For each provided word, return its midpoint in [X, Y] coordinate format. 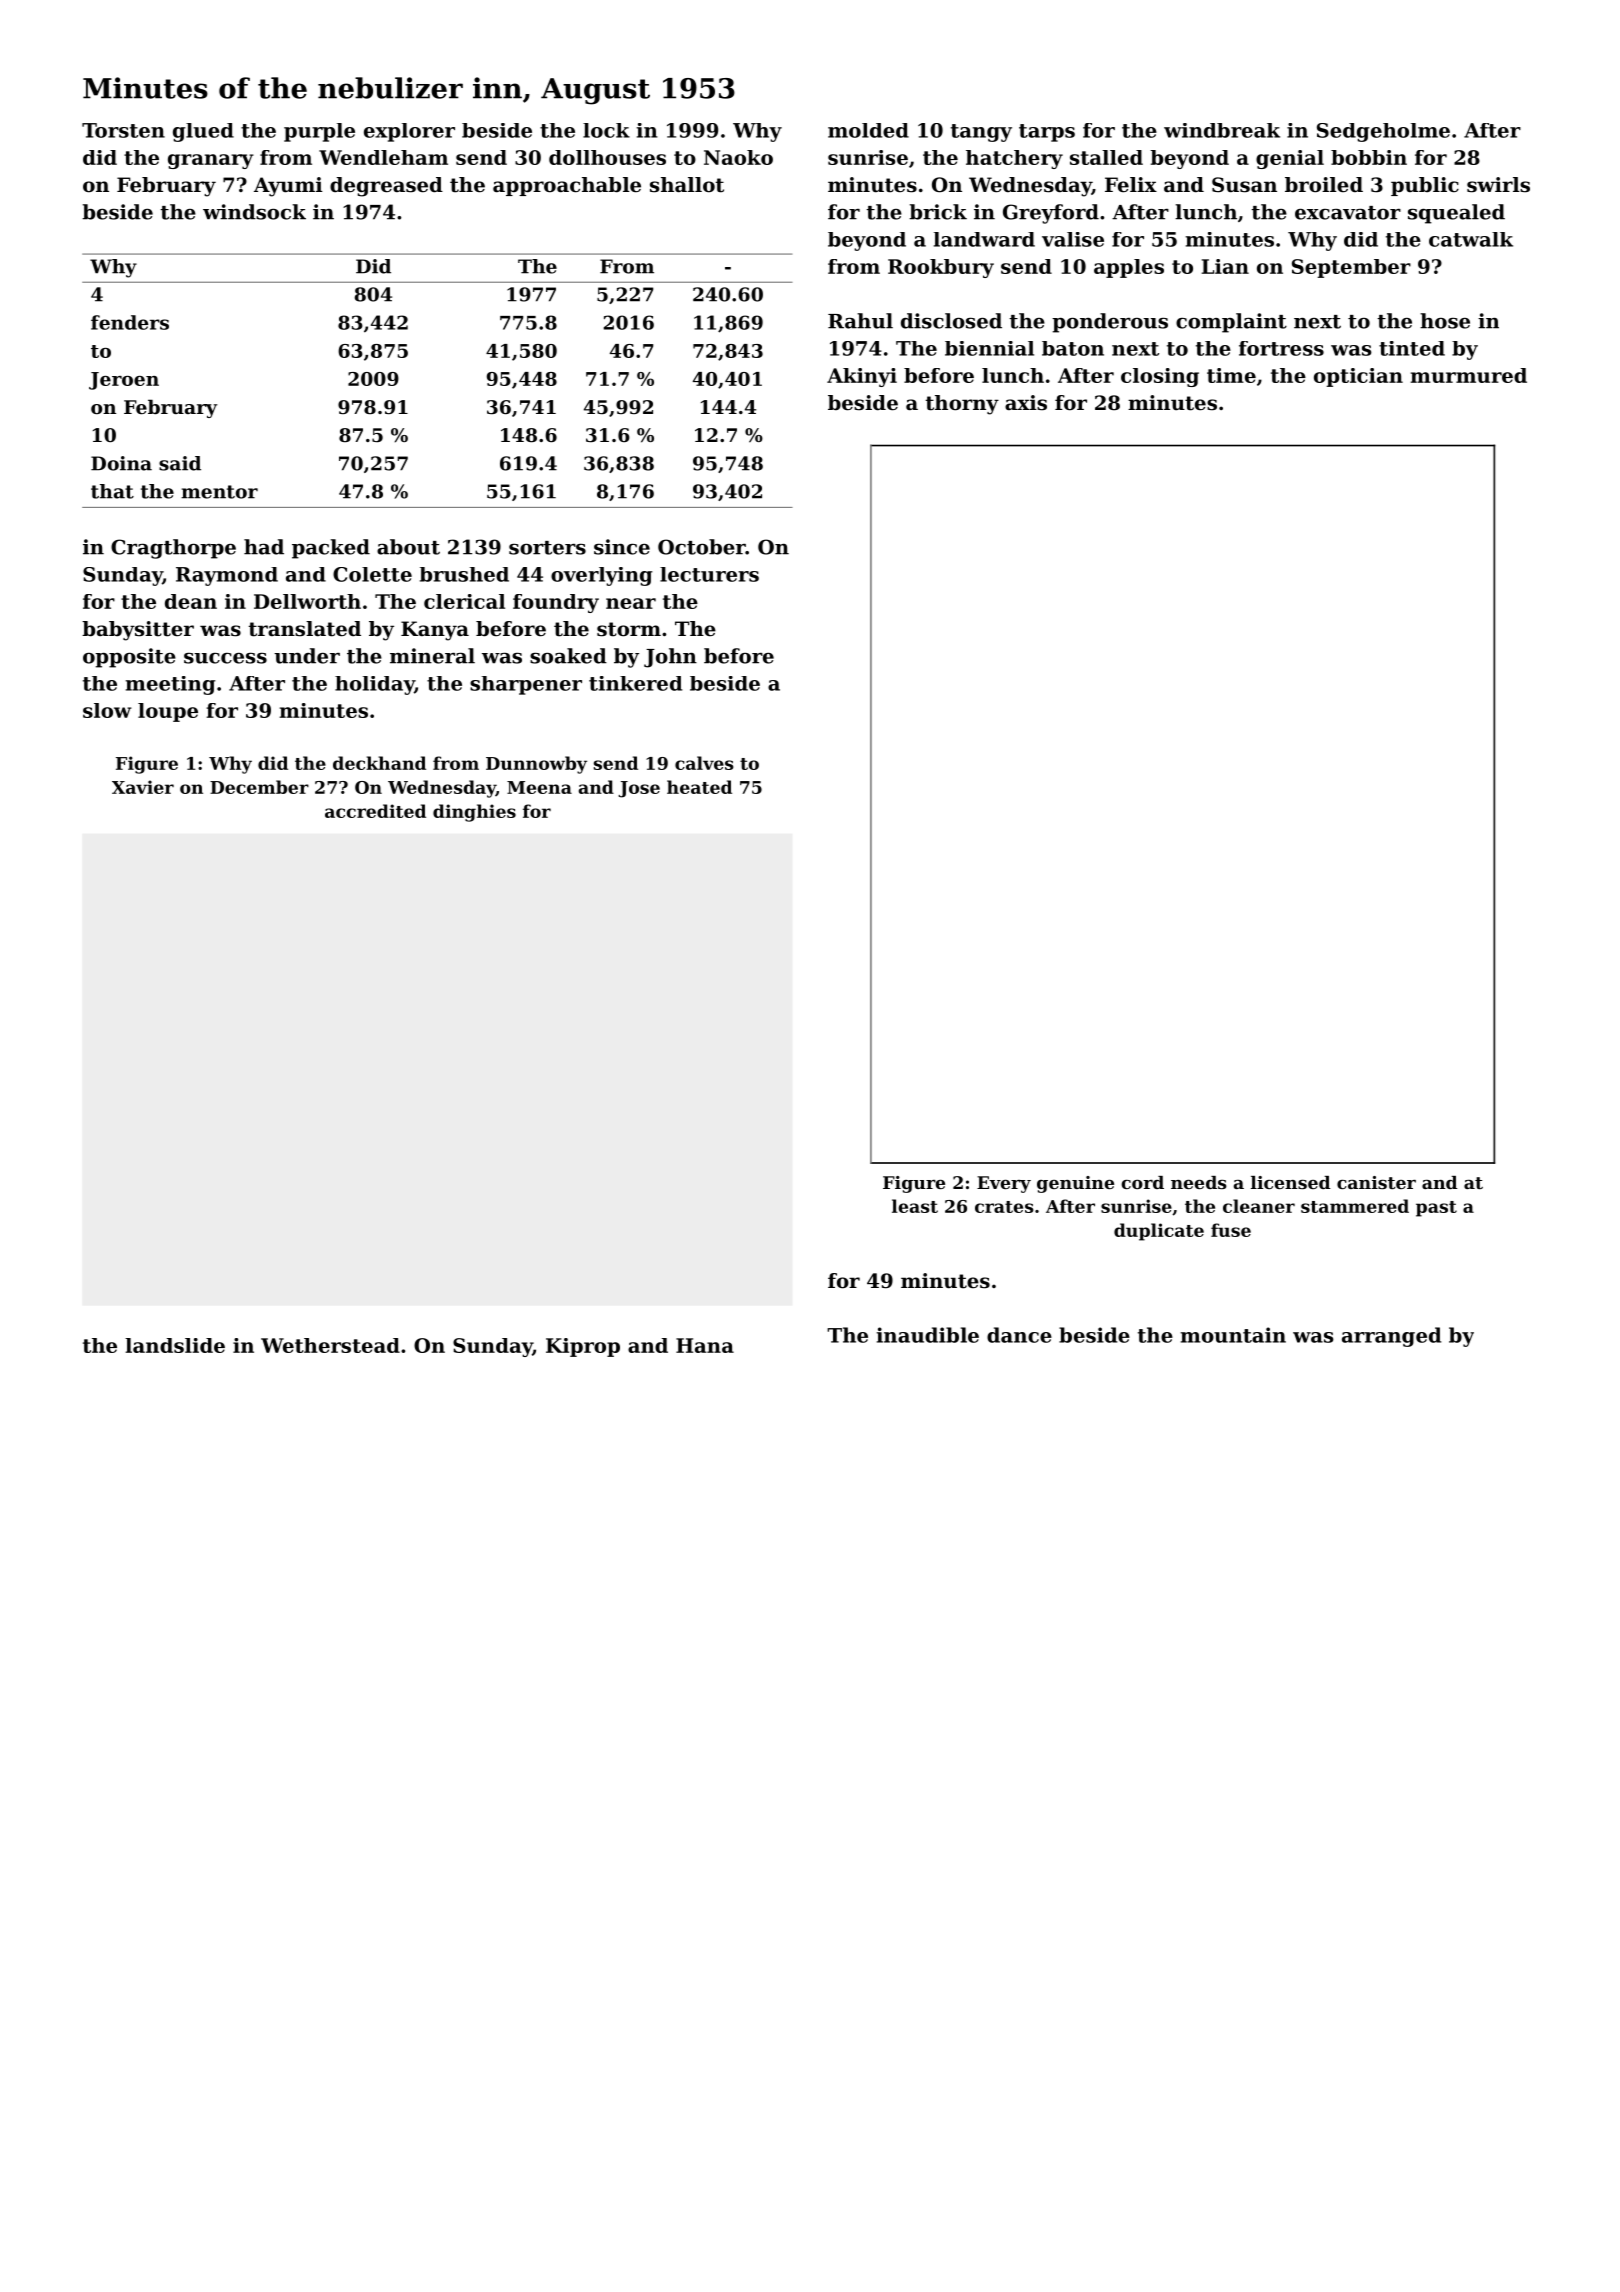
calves [704, 763]
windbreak [1222, 130]
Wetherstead [330, 1345]
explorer [409, 132]
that [112, 491]
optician [1358, 377]
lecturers [709, 574]
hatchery [1014, 159]
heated [699, 787]
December [259, 787]
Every [1004, 1184]
